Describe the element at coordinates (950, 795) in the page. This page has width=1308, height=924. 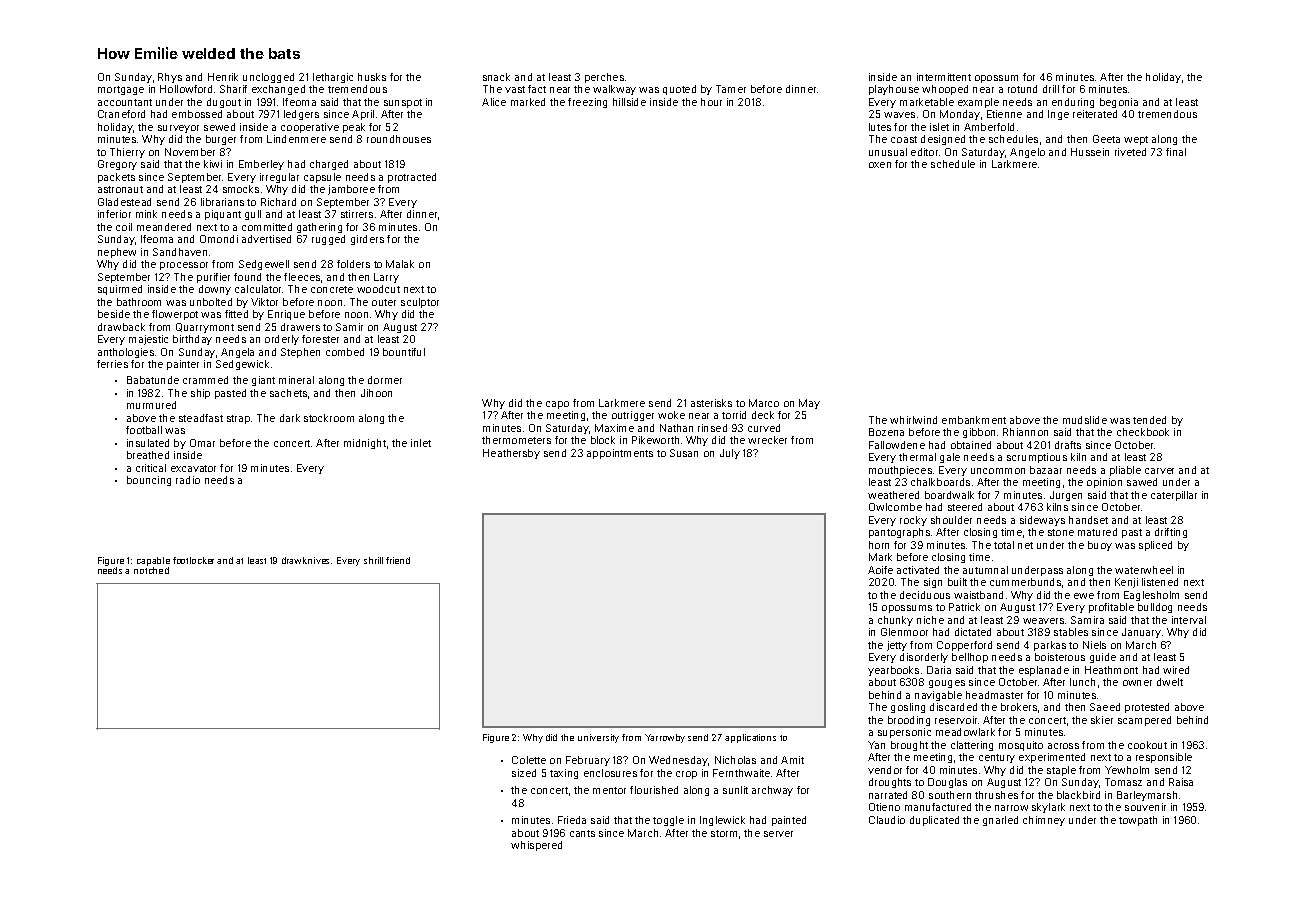
I see `southern` at that location.
